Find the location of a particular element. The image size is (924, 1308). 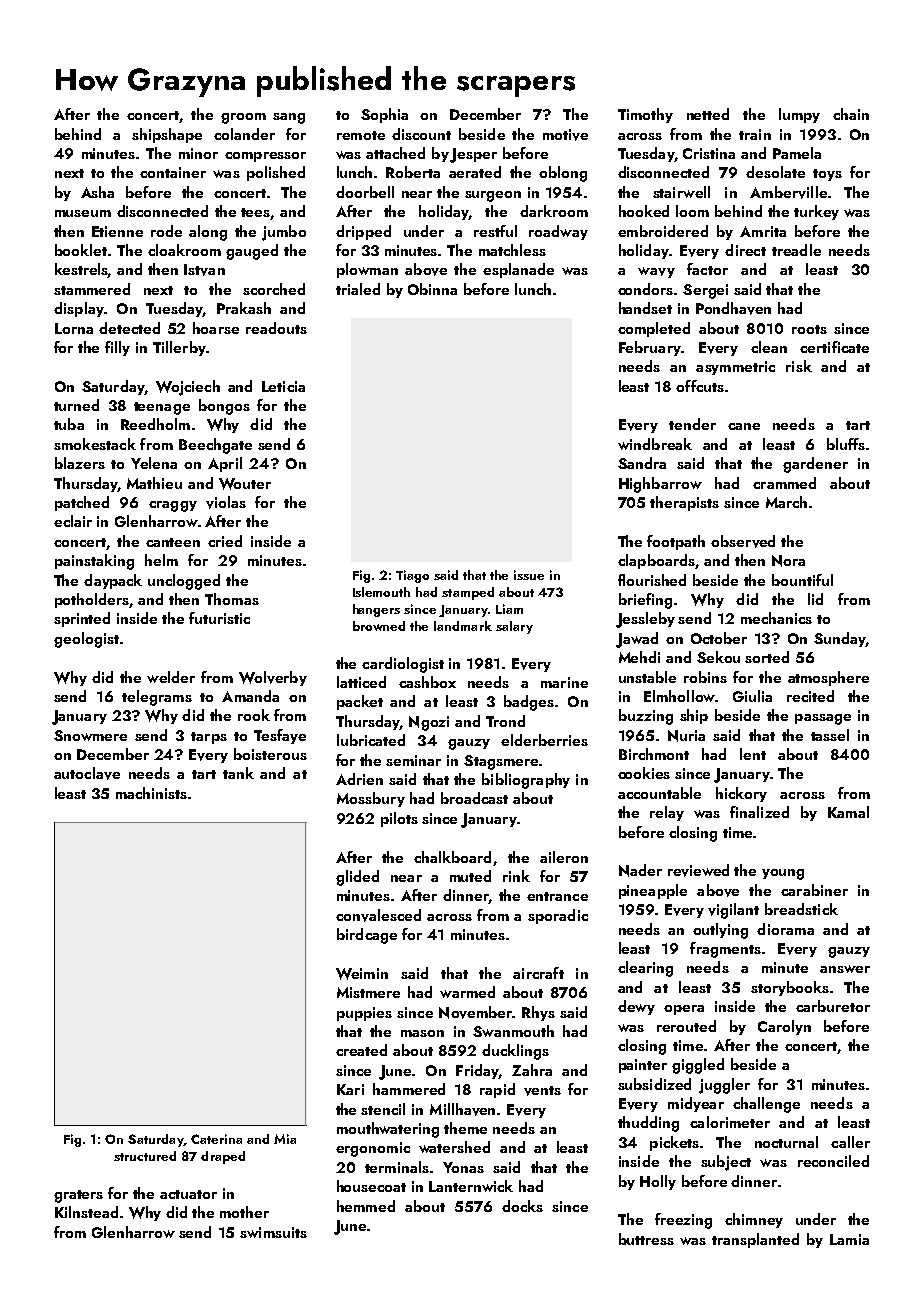

bountiful is located at coordinates (802, 580).
